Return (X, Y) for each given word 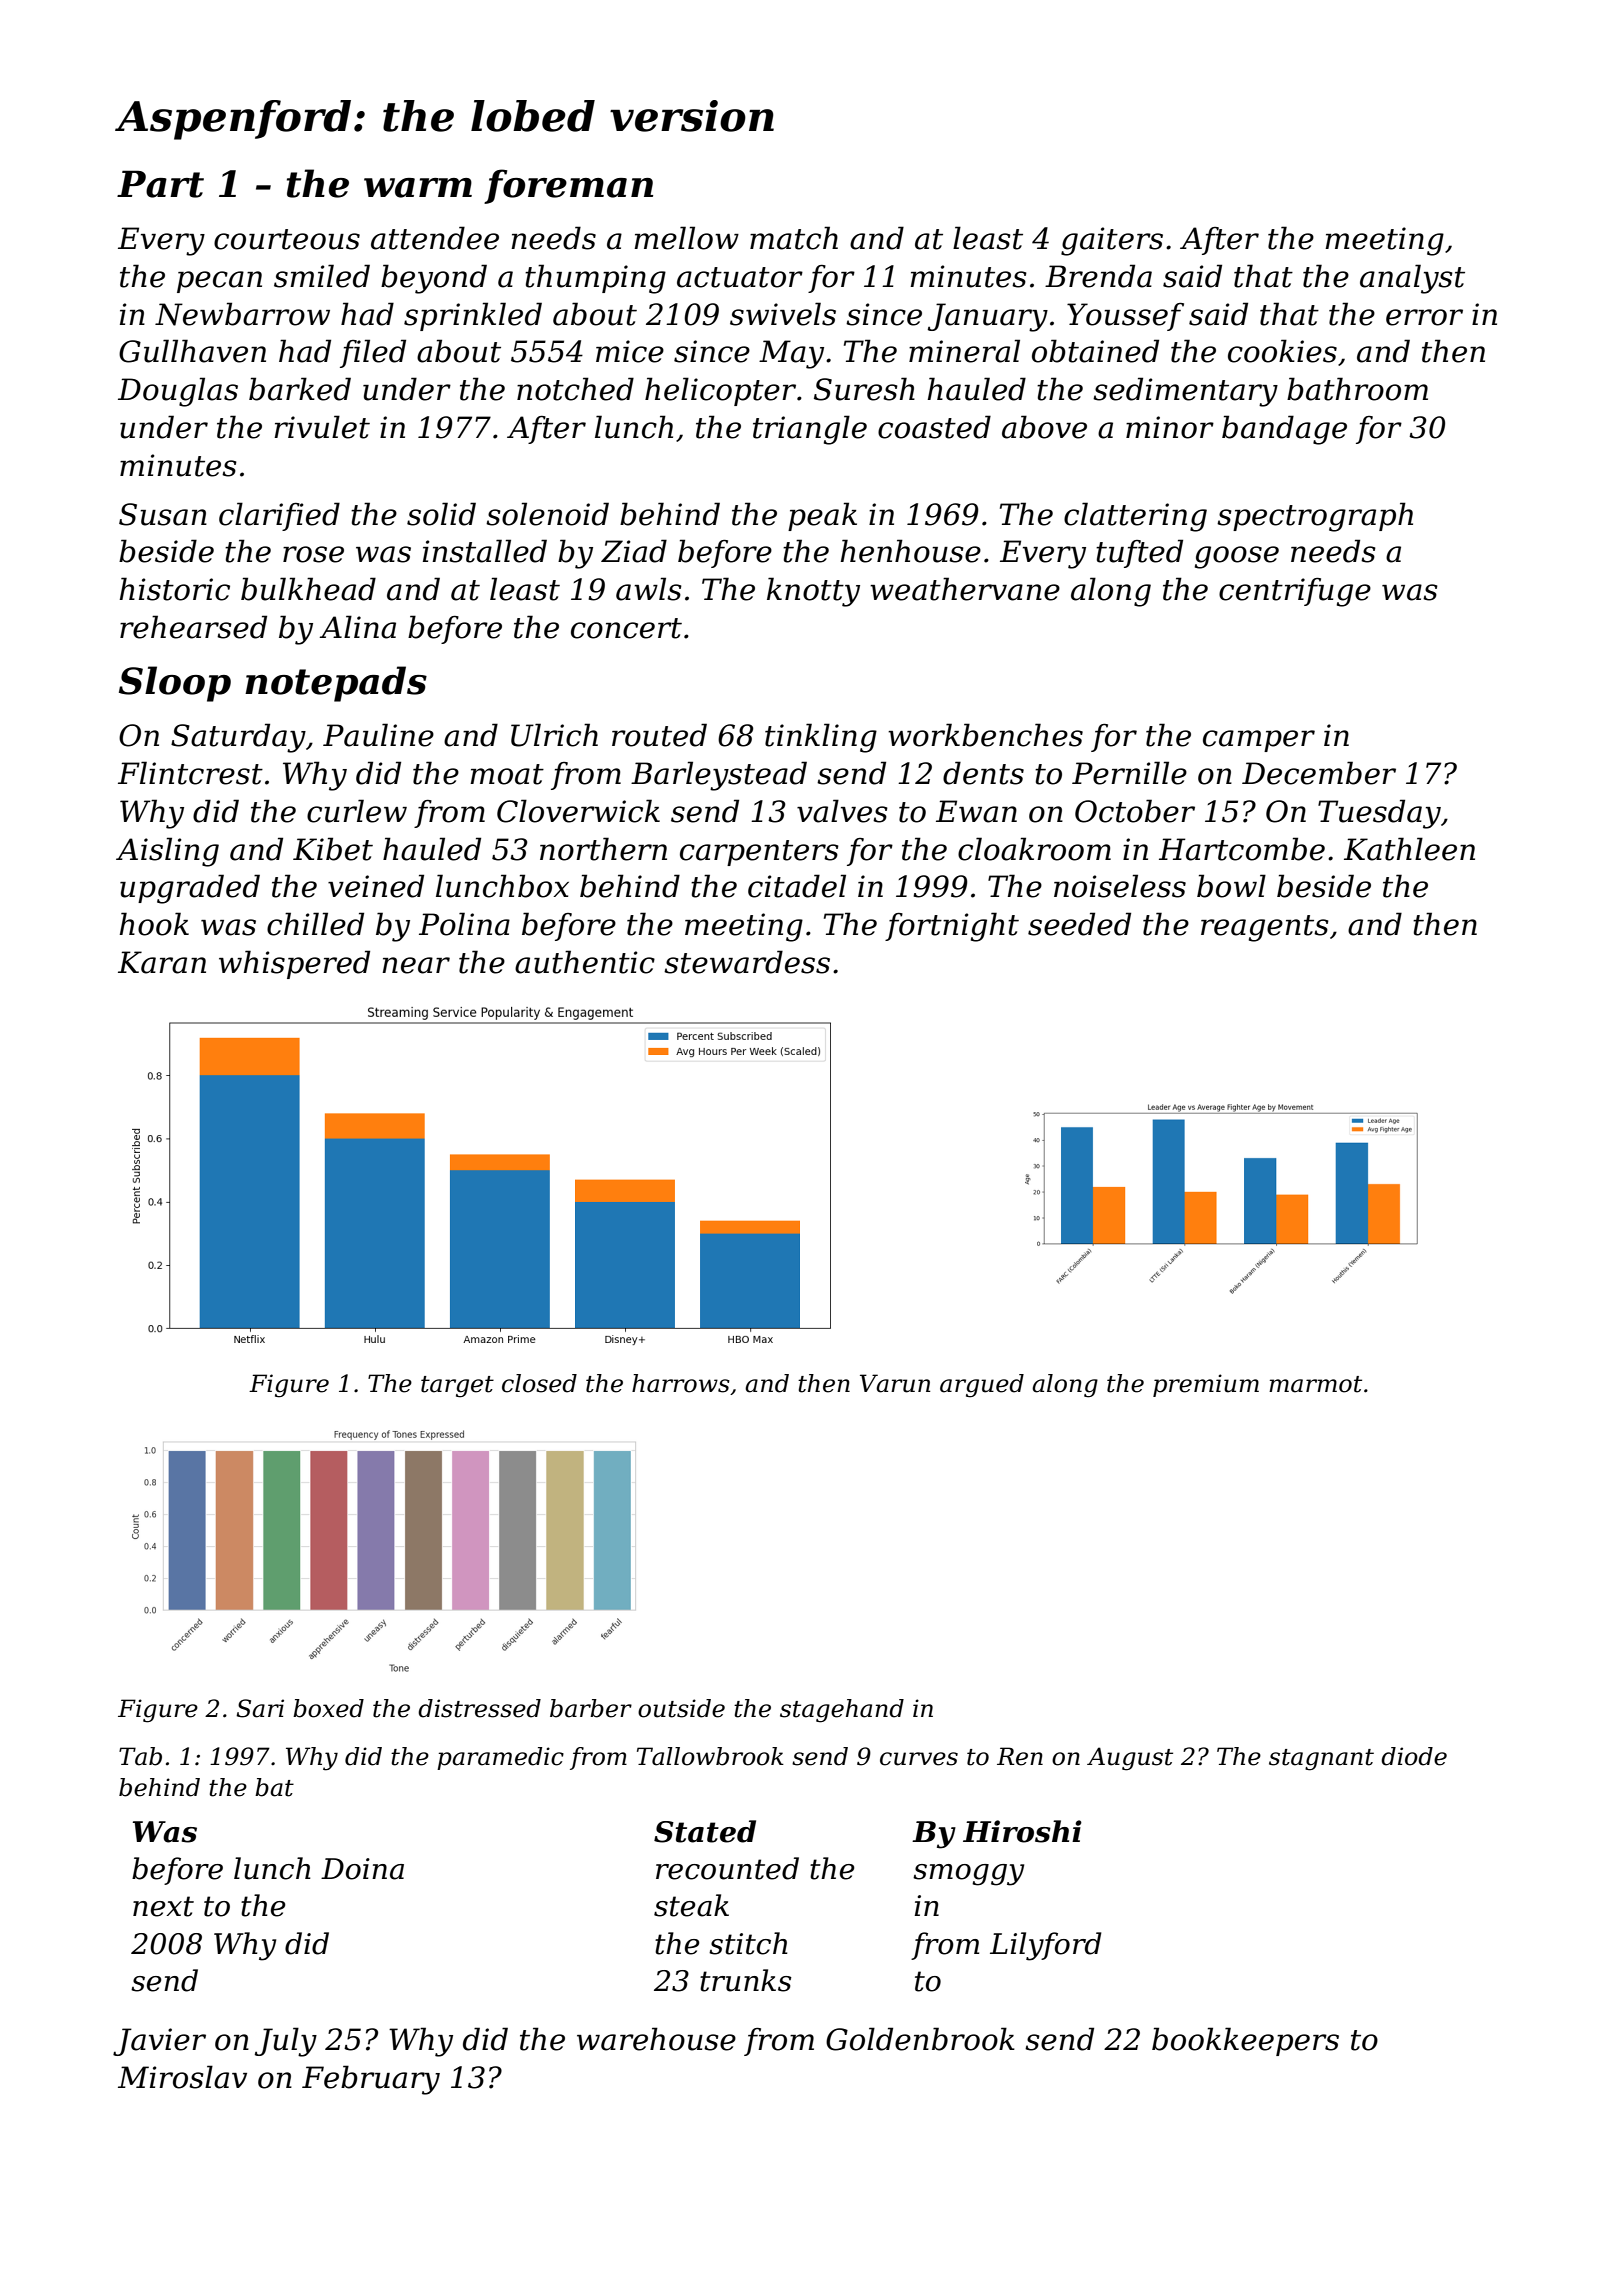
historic (175, 589)
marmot (1315, 1384)
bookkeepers (1245, 2041)
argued (982, 1386)
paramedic (500, 1758)
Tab (140, 1756)
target (457, 1387)
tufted (1139, 553)
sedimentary (1185, 392)
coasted (934, 427)
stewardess (747, 962)
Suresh (864, 389)
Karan (162, 962)
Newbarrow (242, 314)
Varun (895, 1383)
